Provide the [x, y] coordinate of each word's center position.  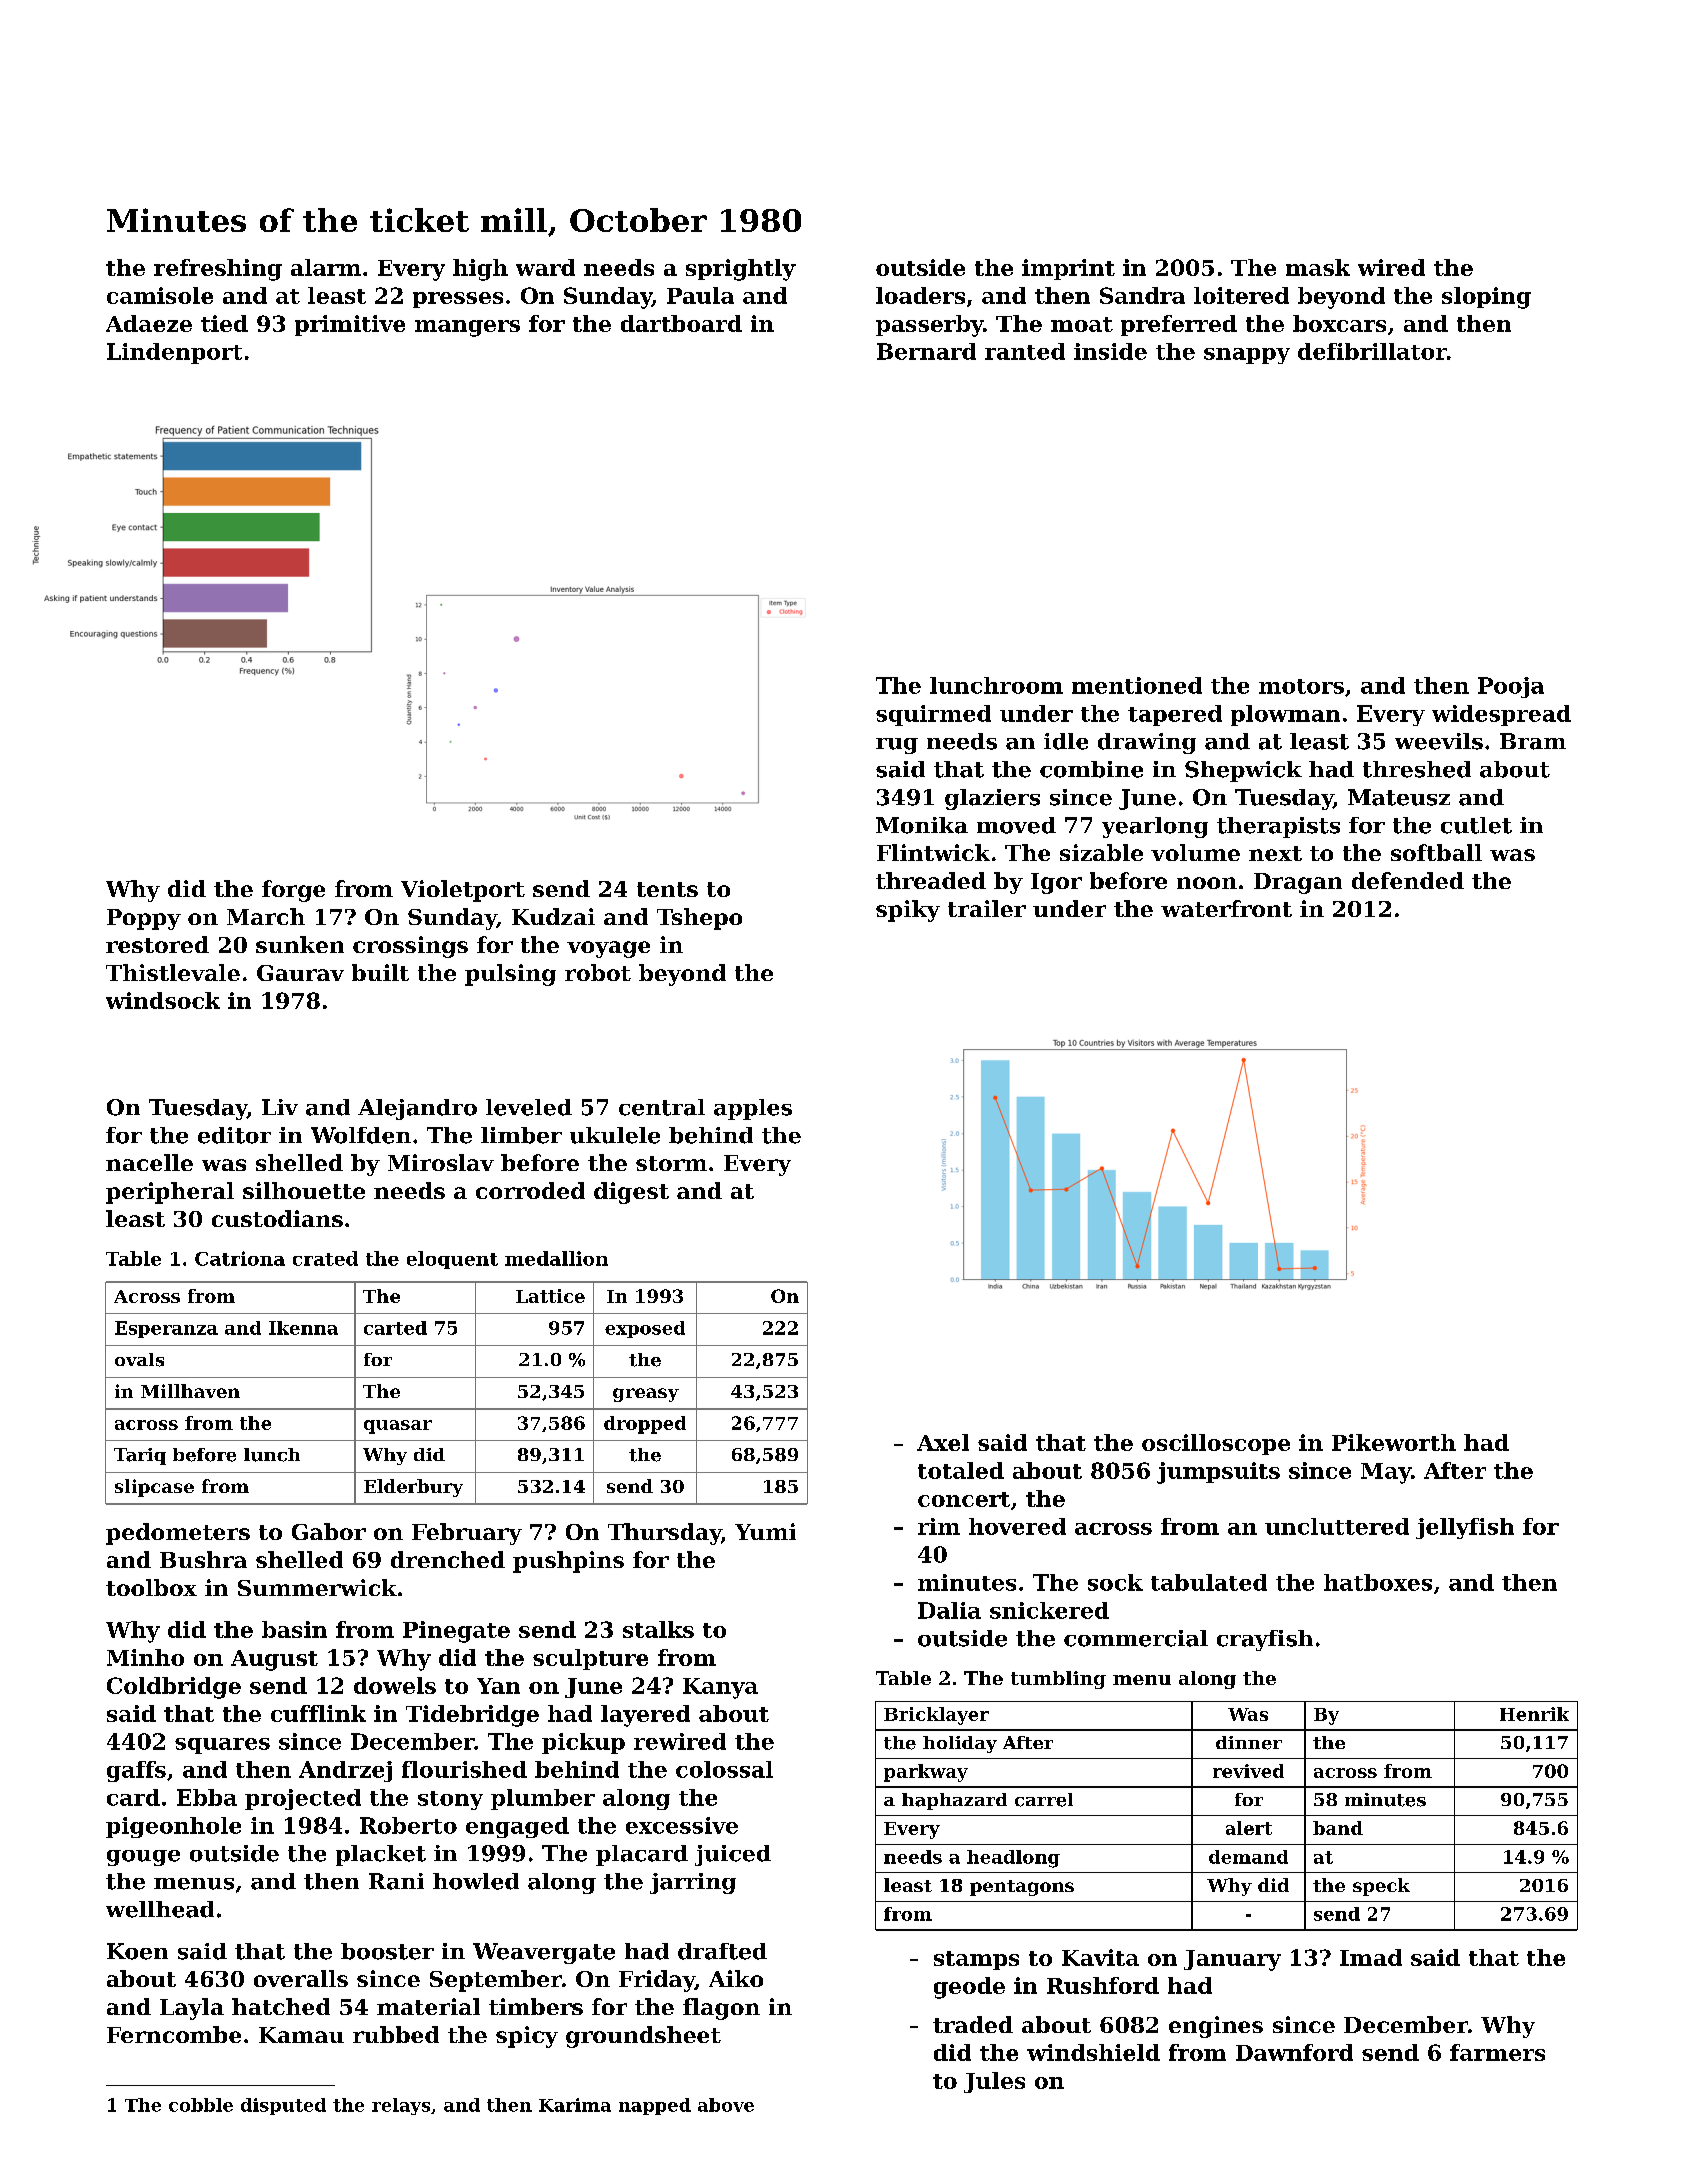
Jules [994, 2082]
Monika [922, 825]
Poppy [144, 919]
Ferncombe [174, 2034]
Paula [700, 295]
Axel [943, 1442]
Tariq [140, 1456]
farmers [1497, 2052]
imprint [1068, 269]
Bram [1533, 741]
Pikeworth [1394, 1442]
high [480, 270]
